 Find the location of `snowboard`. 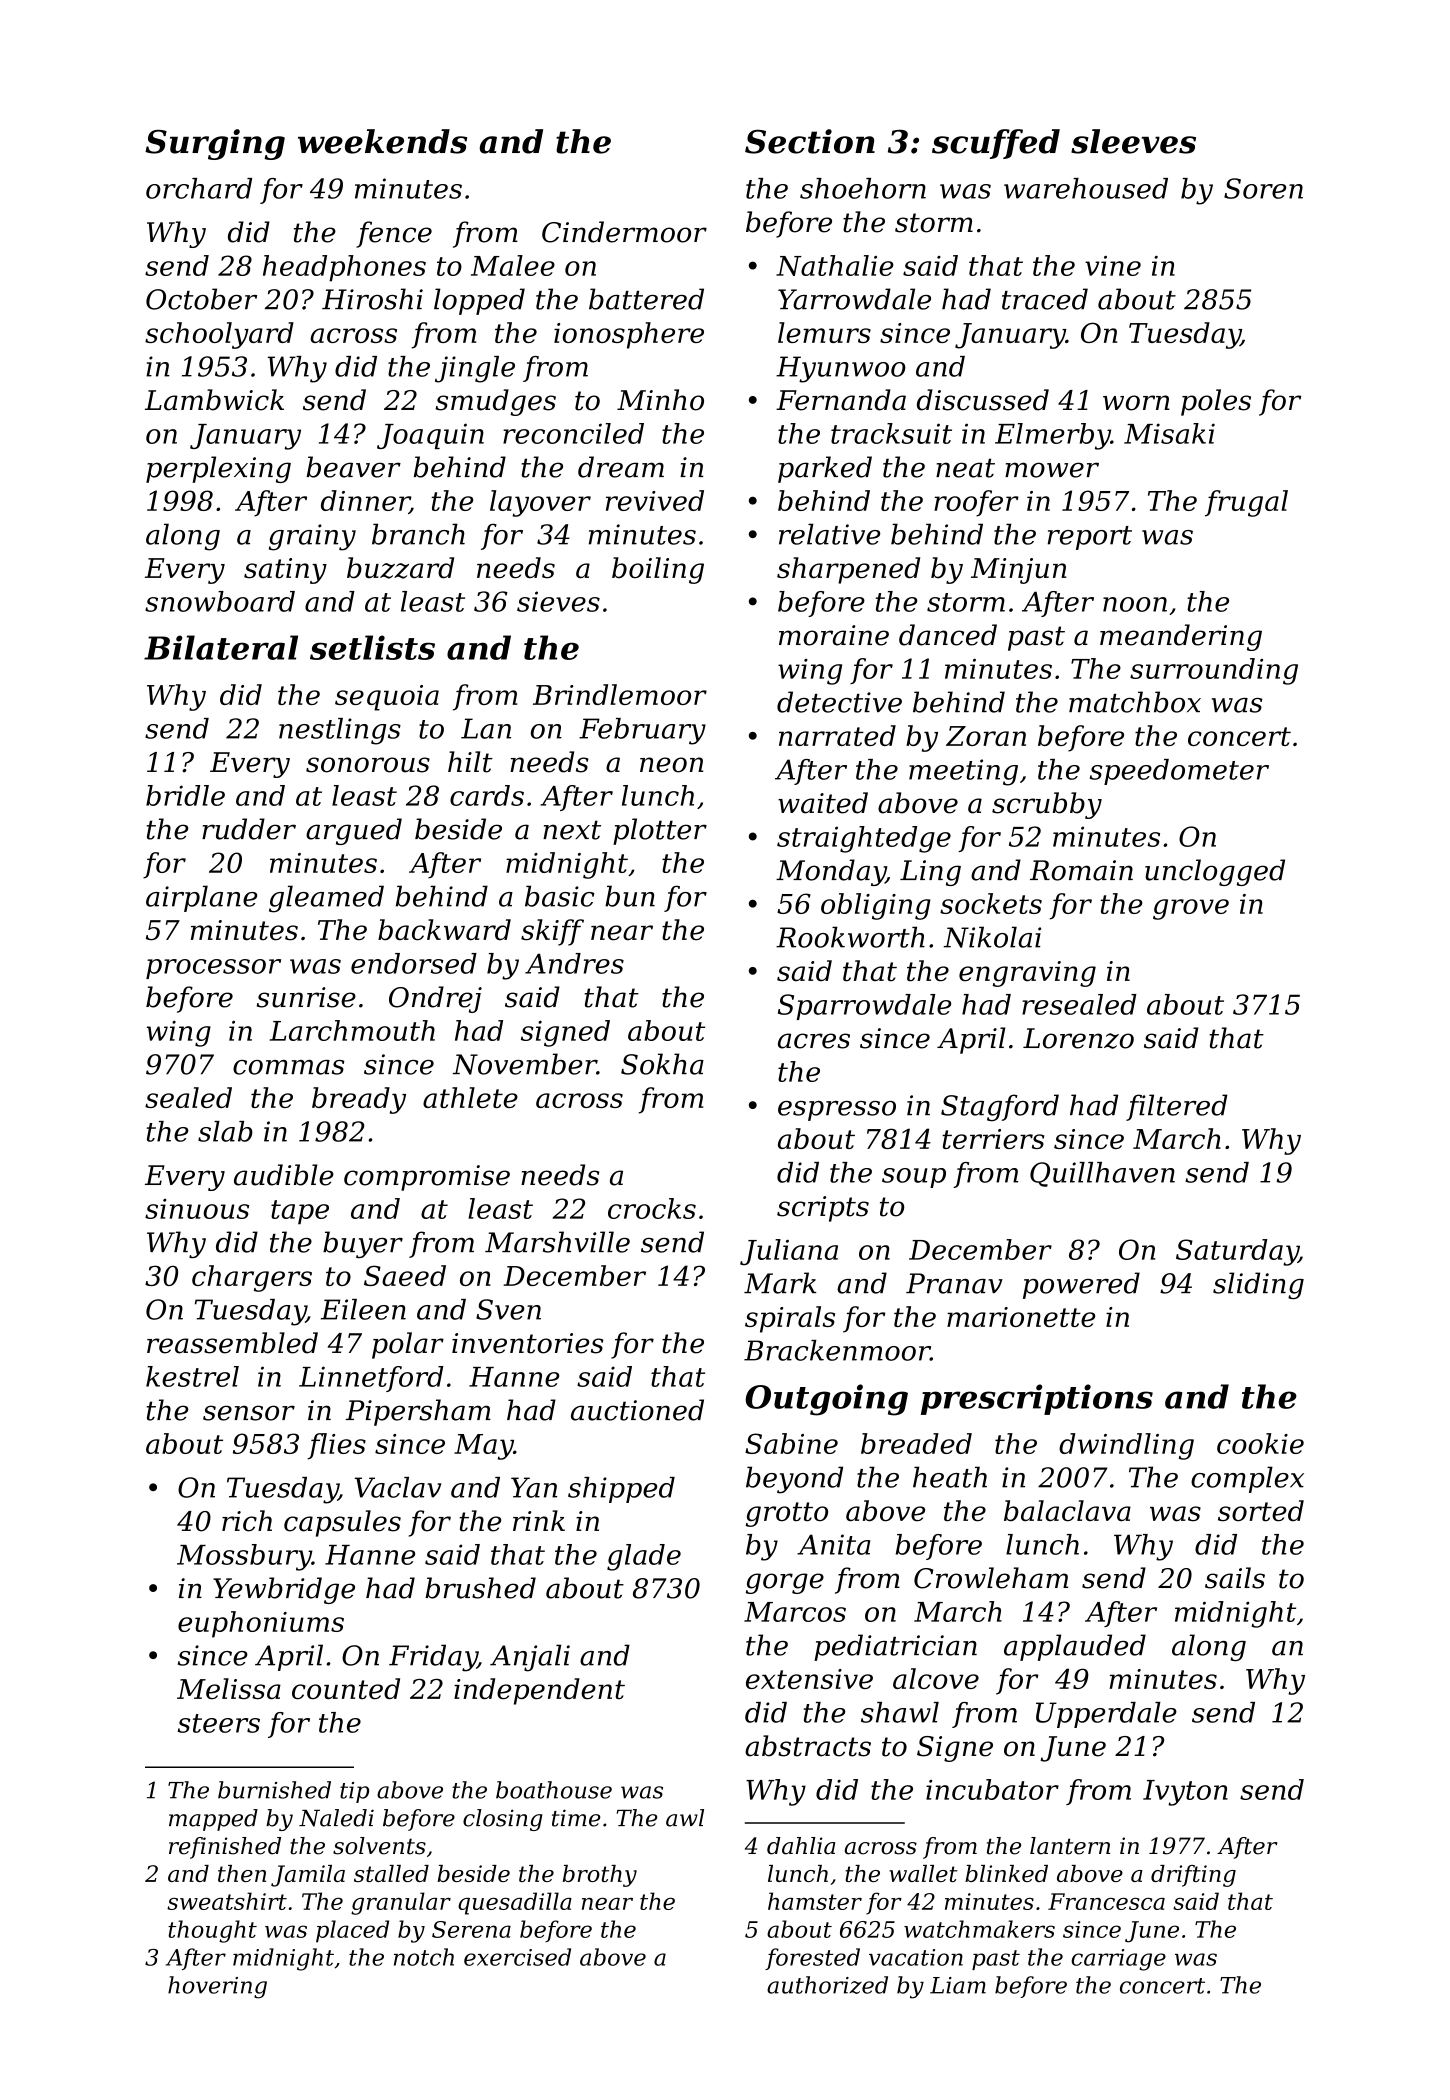

snowboard is located at coordinates (220, 601).
